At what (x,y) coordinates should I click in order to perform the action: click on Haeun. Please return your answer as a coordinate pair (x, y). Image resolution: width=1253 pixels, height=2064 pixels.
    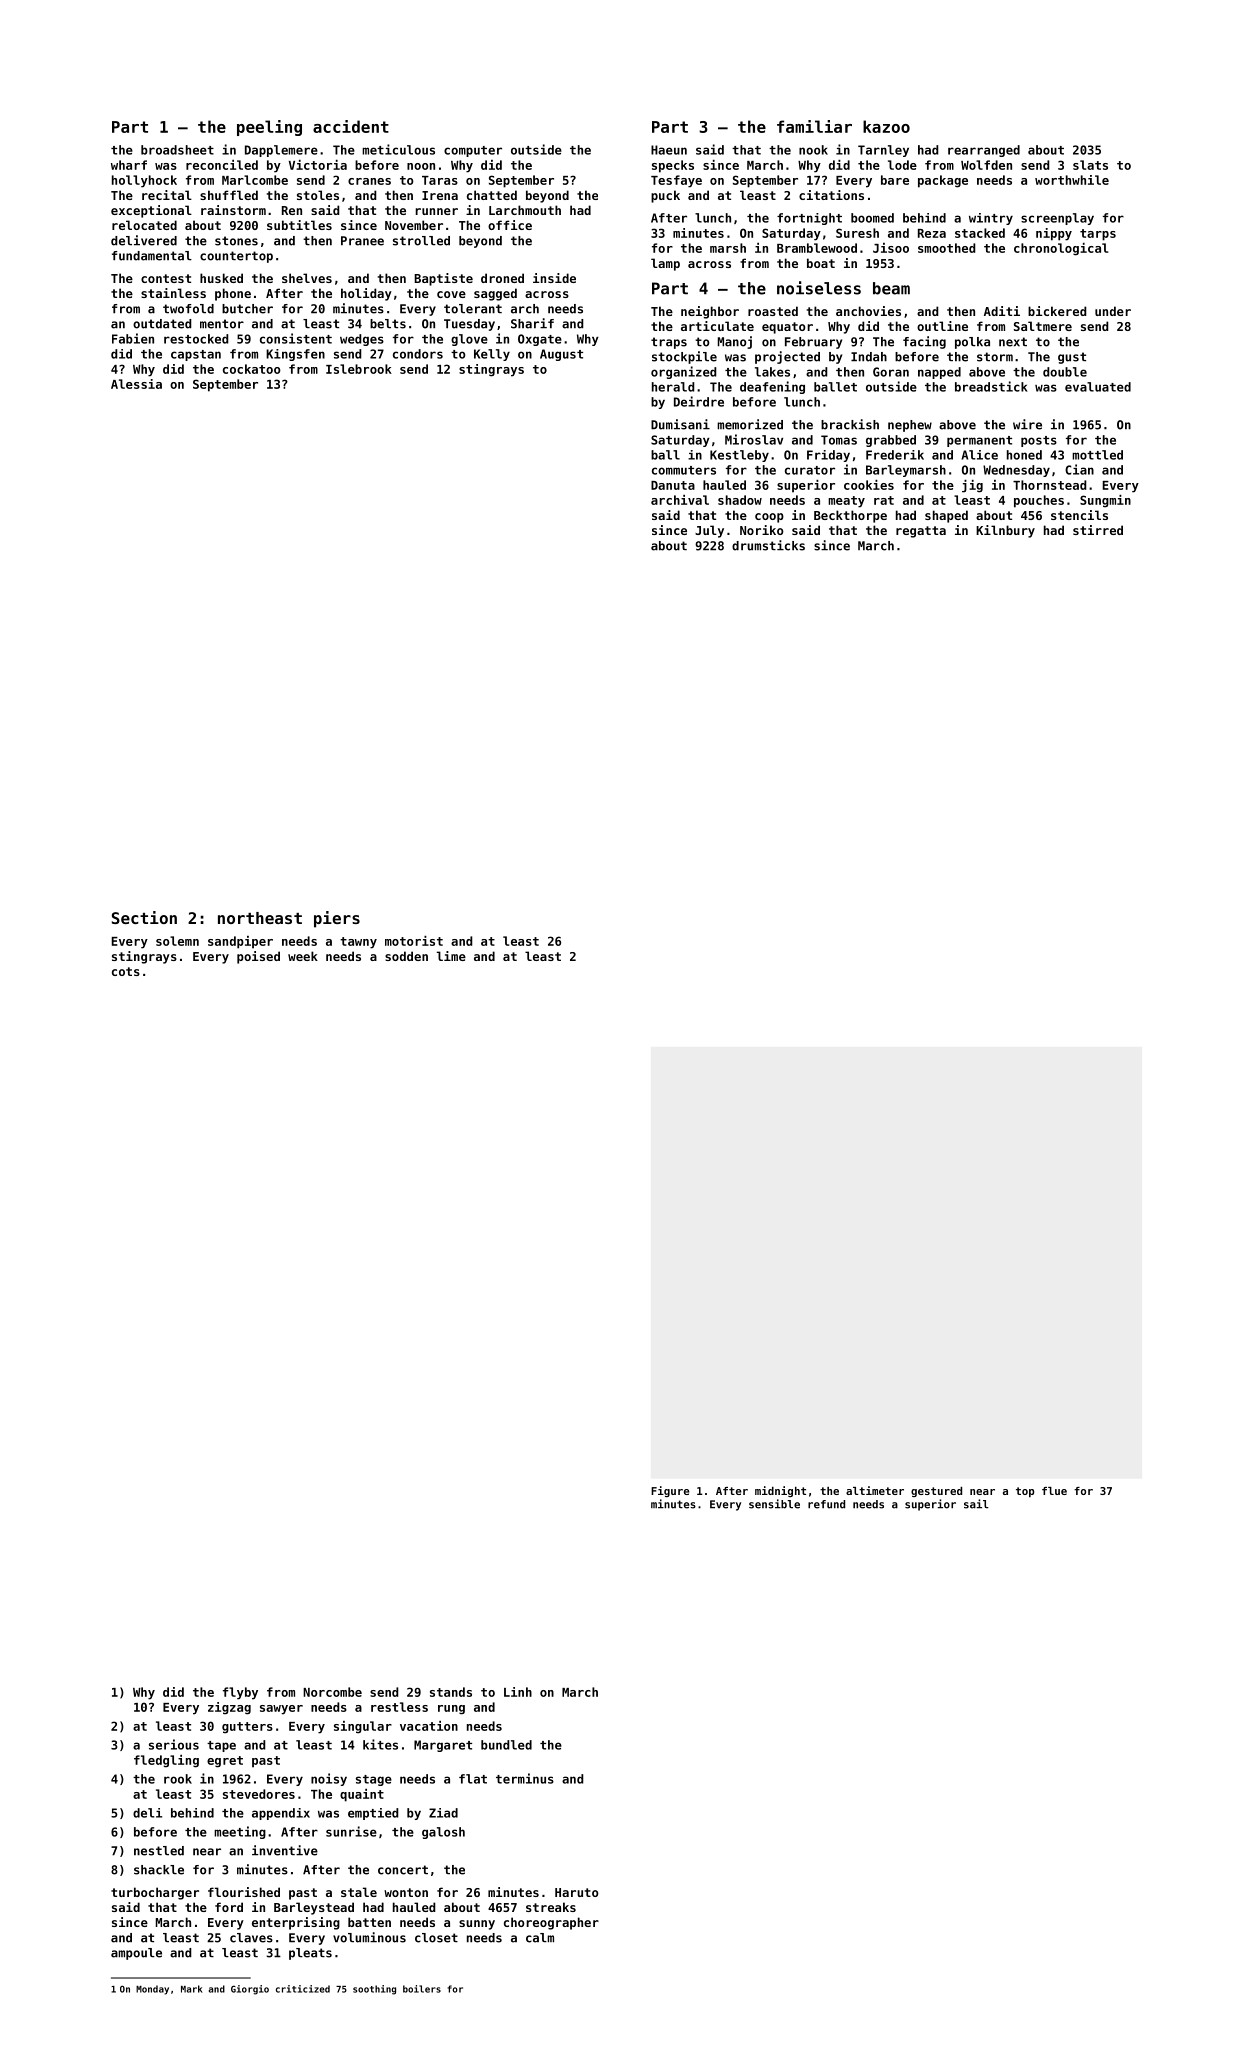
    Looking at the image, I should click on (669, 150).
